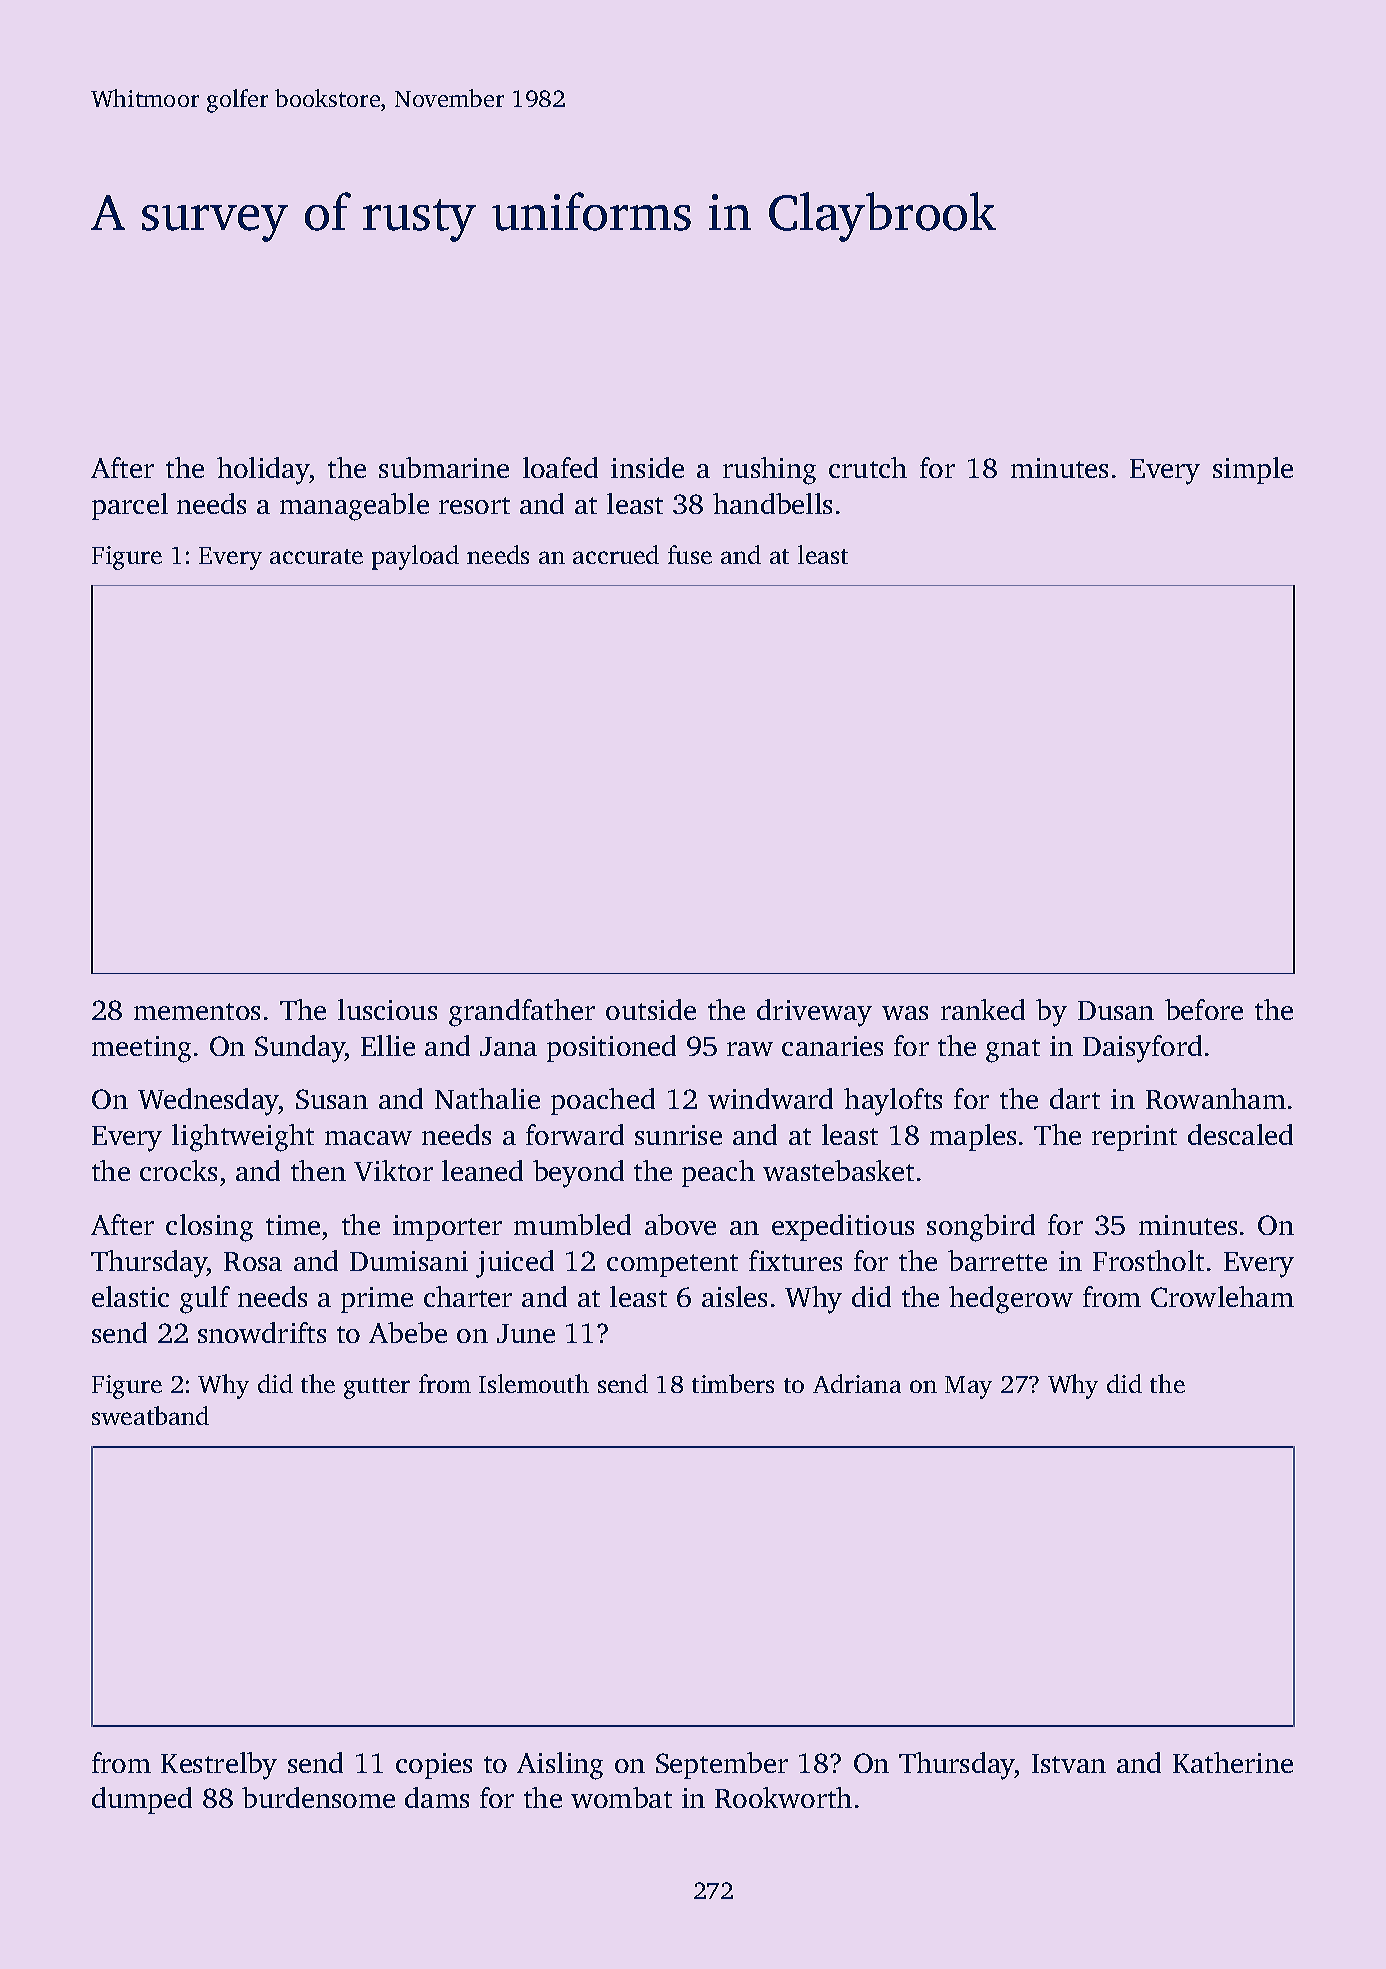 The height and width of the screenshot is (1969, 1386). Describe the element at coordinates (1075, 1098) in the screenshot. I see `dart` at that location.
